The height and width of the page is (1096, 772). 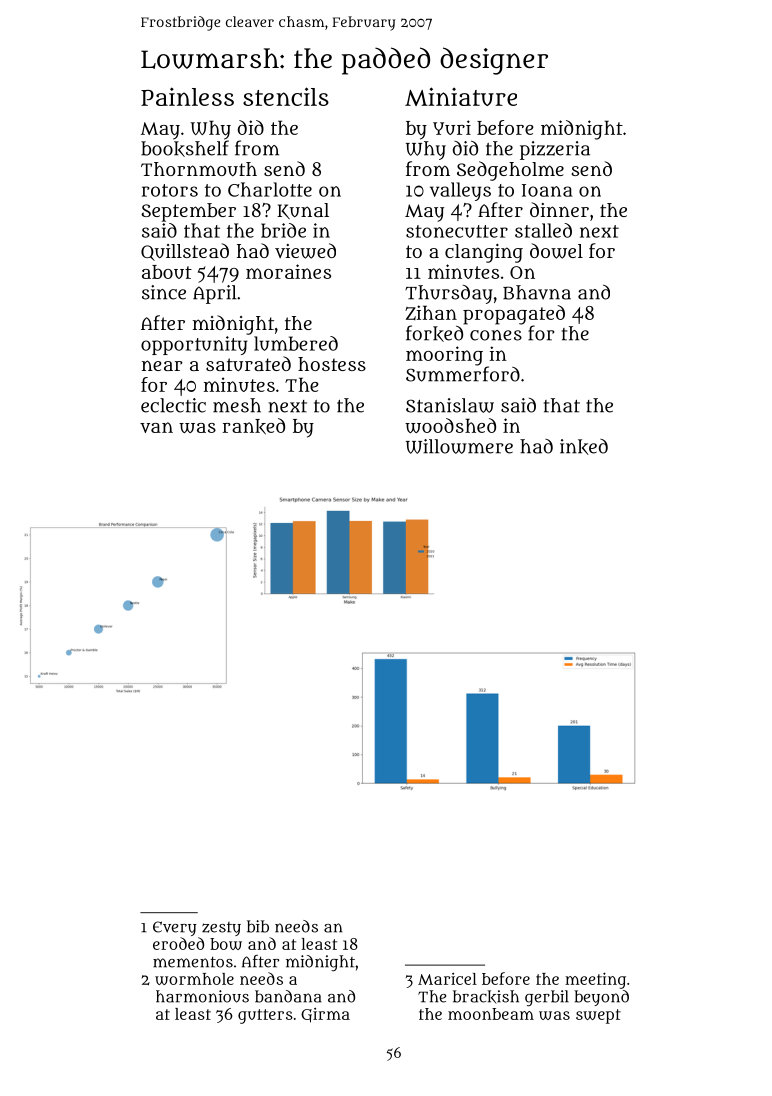 I want to click on Painless, so click(x=187, y=96).
